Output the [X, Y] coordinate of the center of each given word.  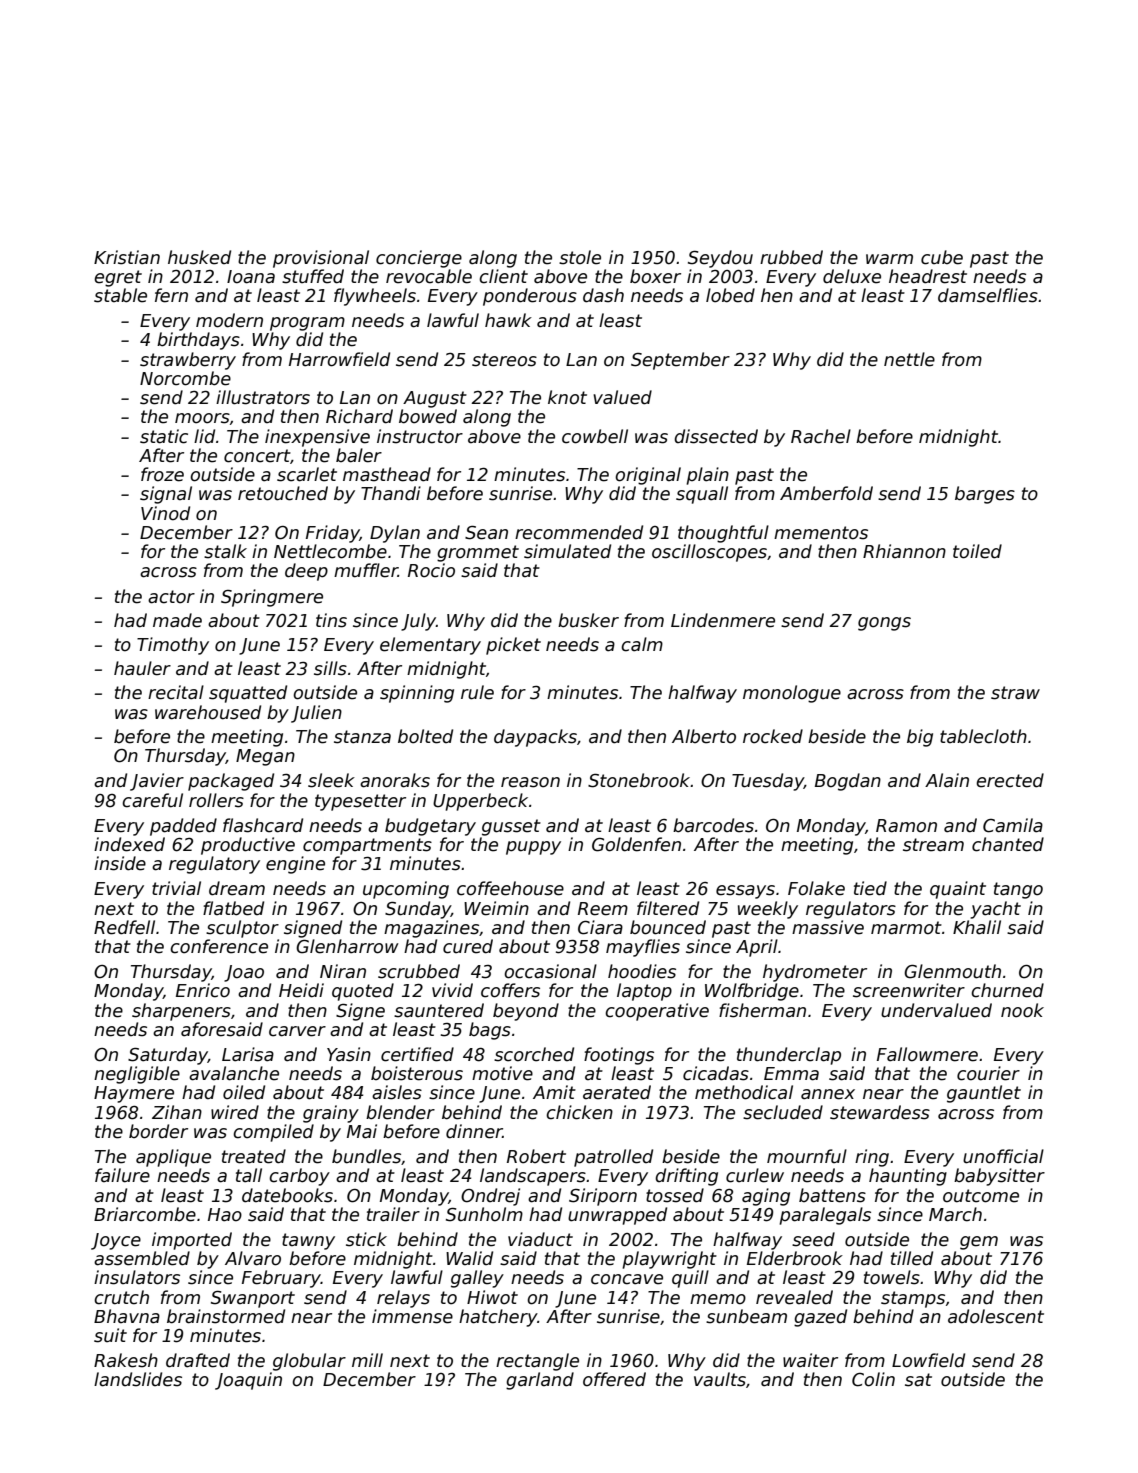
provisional [321, 259]
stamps [913, 1299]
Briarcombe [145, 1214]
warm [889, 259]
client [503, 276]
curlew [755, 1175]
